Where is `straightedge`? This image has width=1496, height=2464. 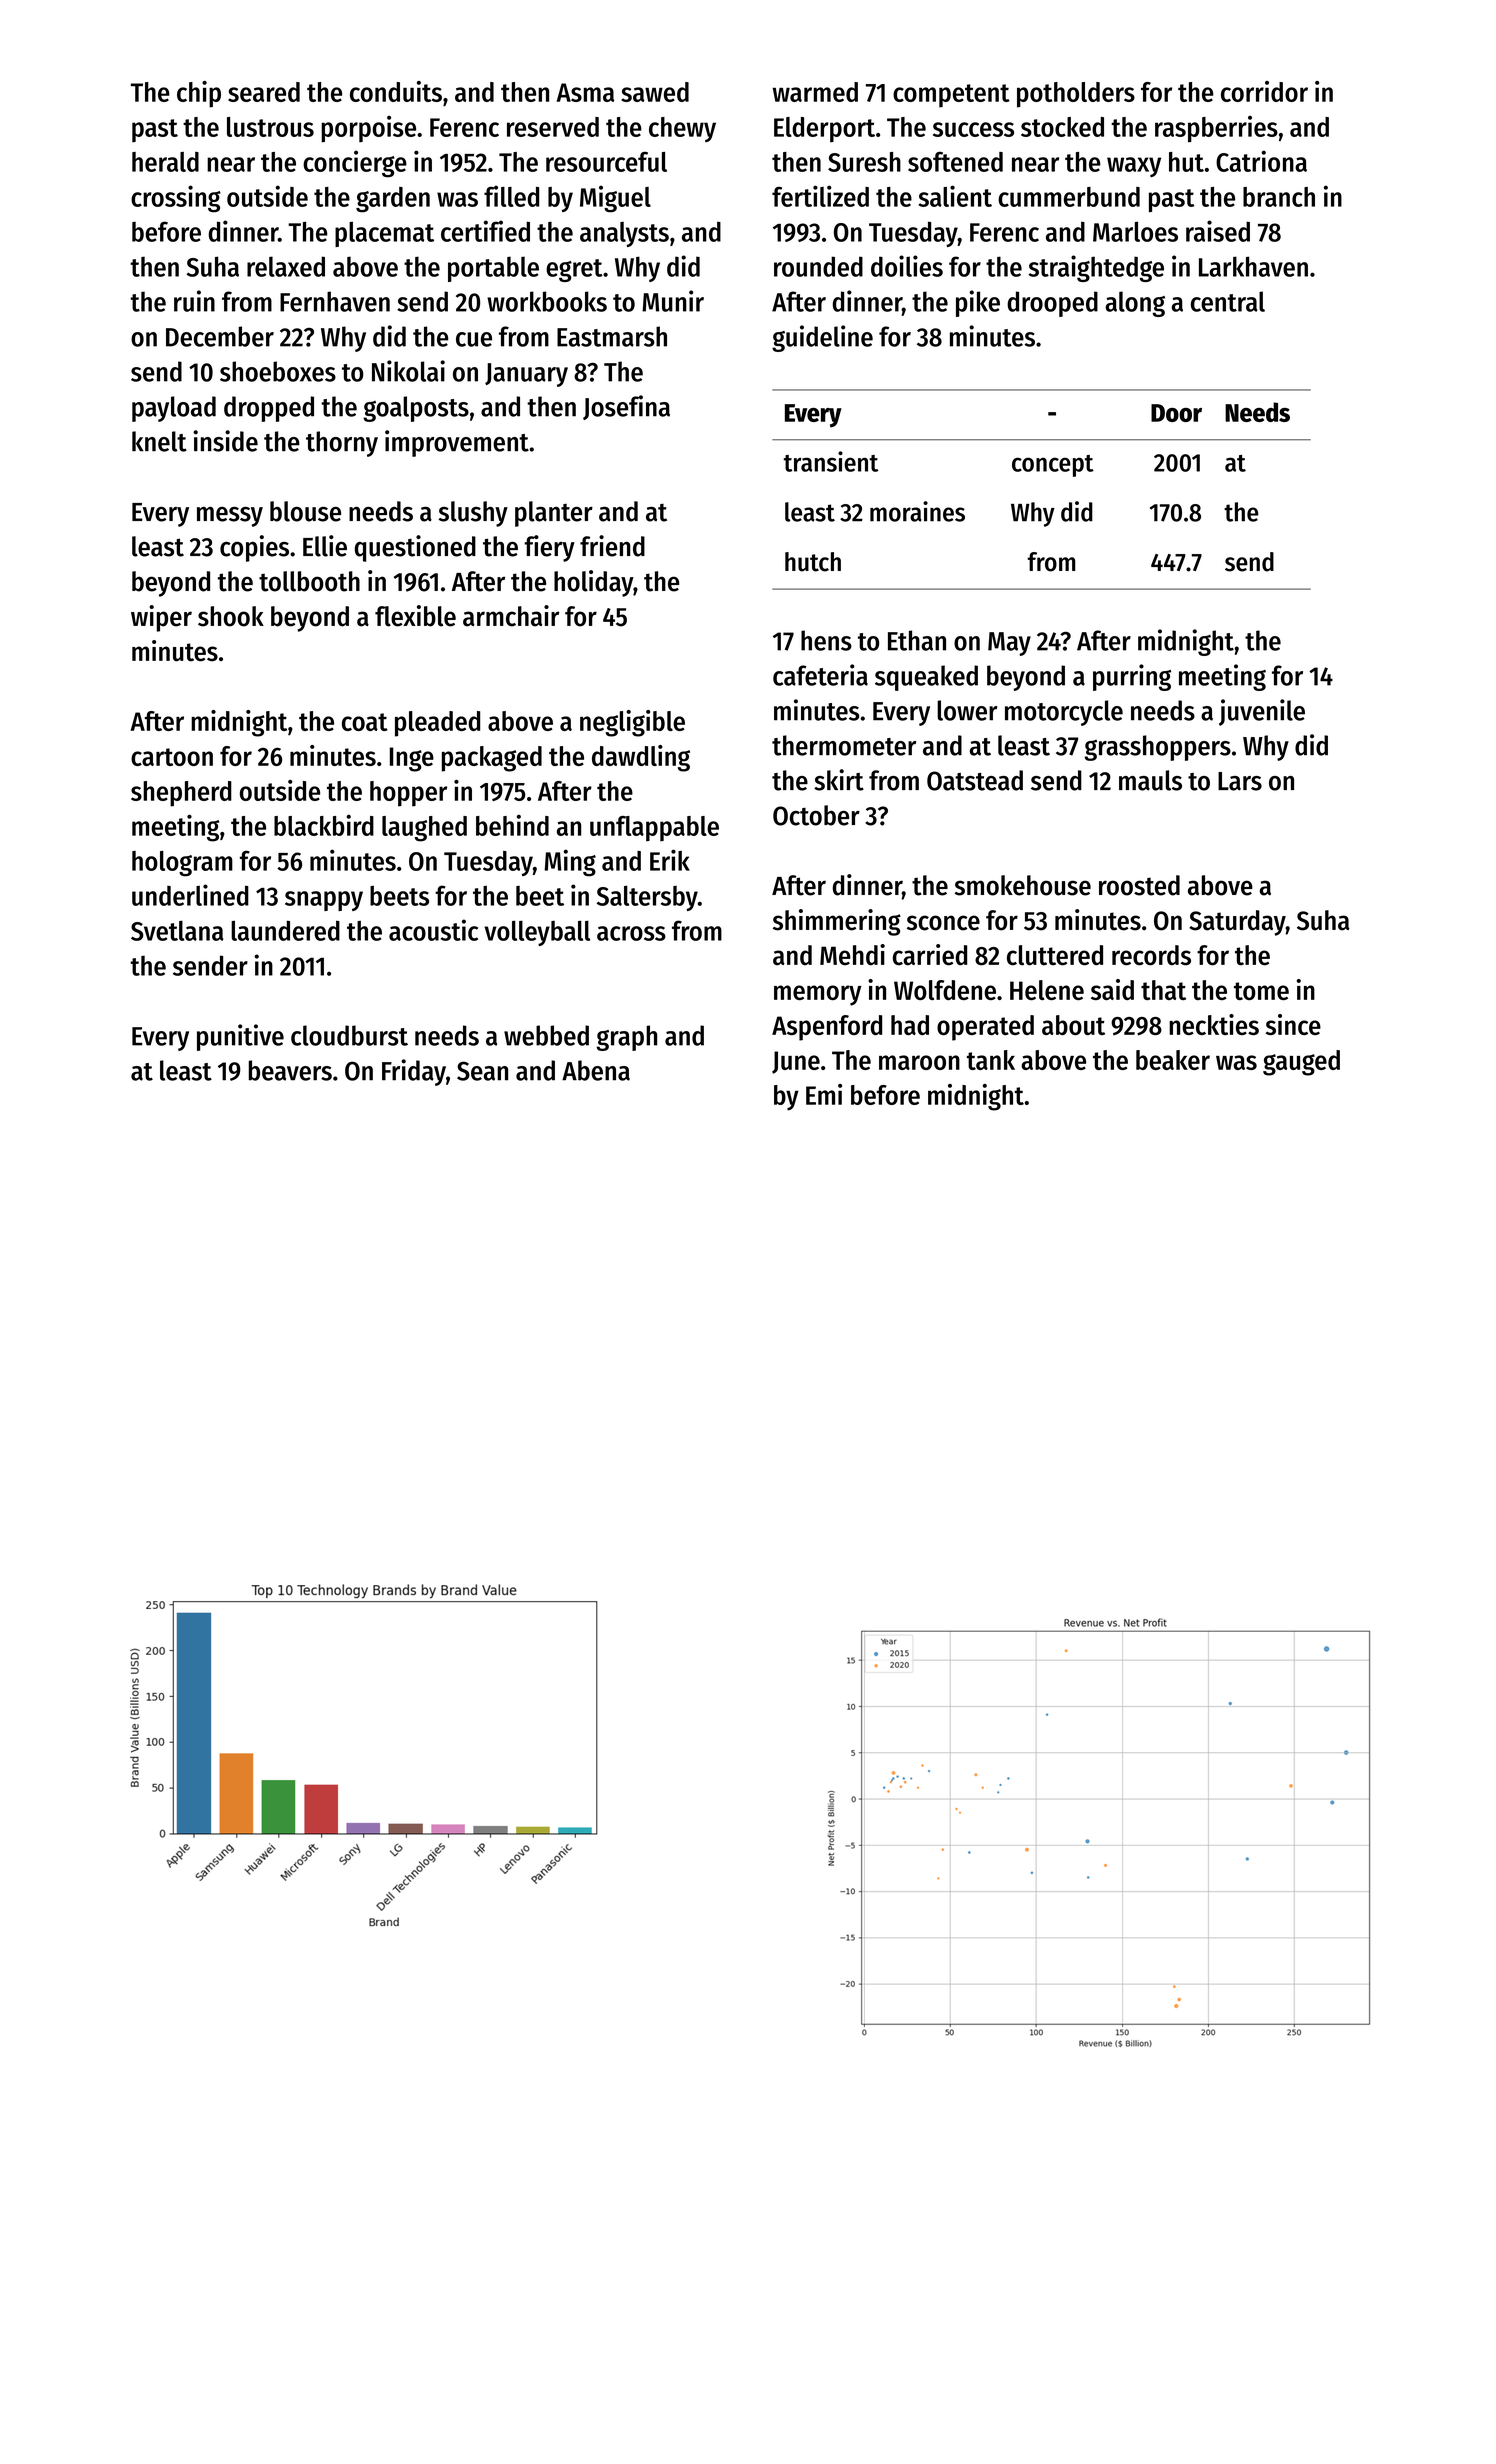 straightedge is located at coordinates (1096, 268).
